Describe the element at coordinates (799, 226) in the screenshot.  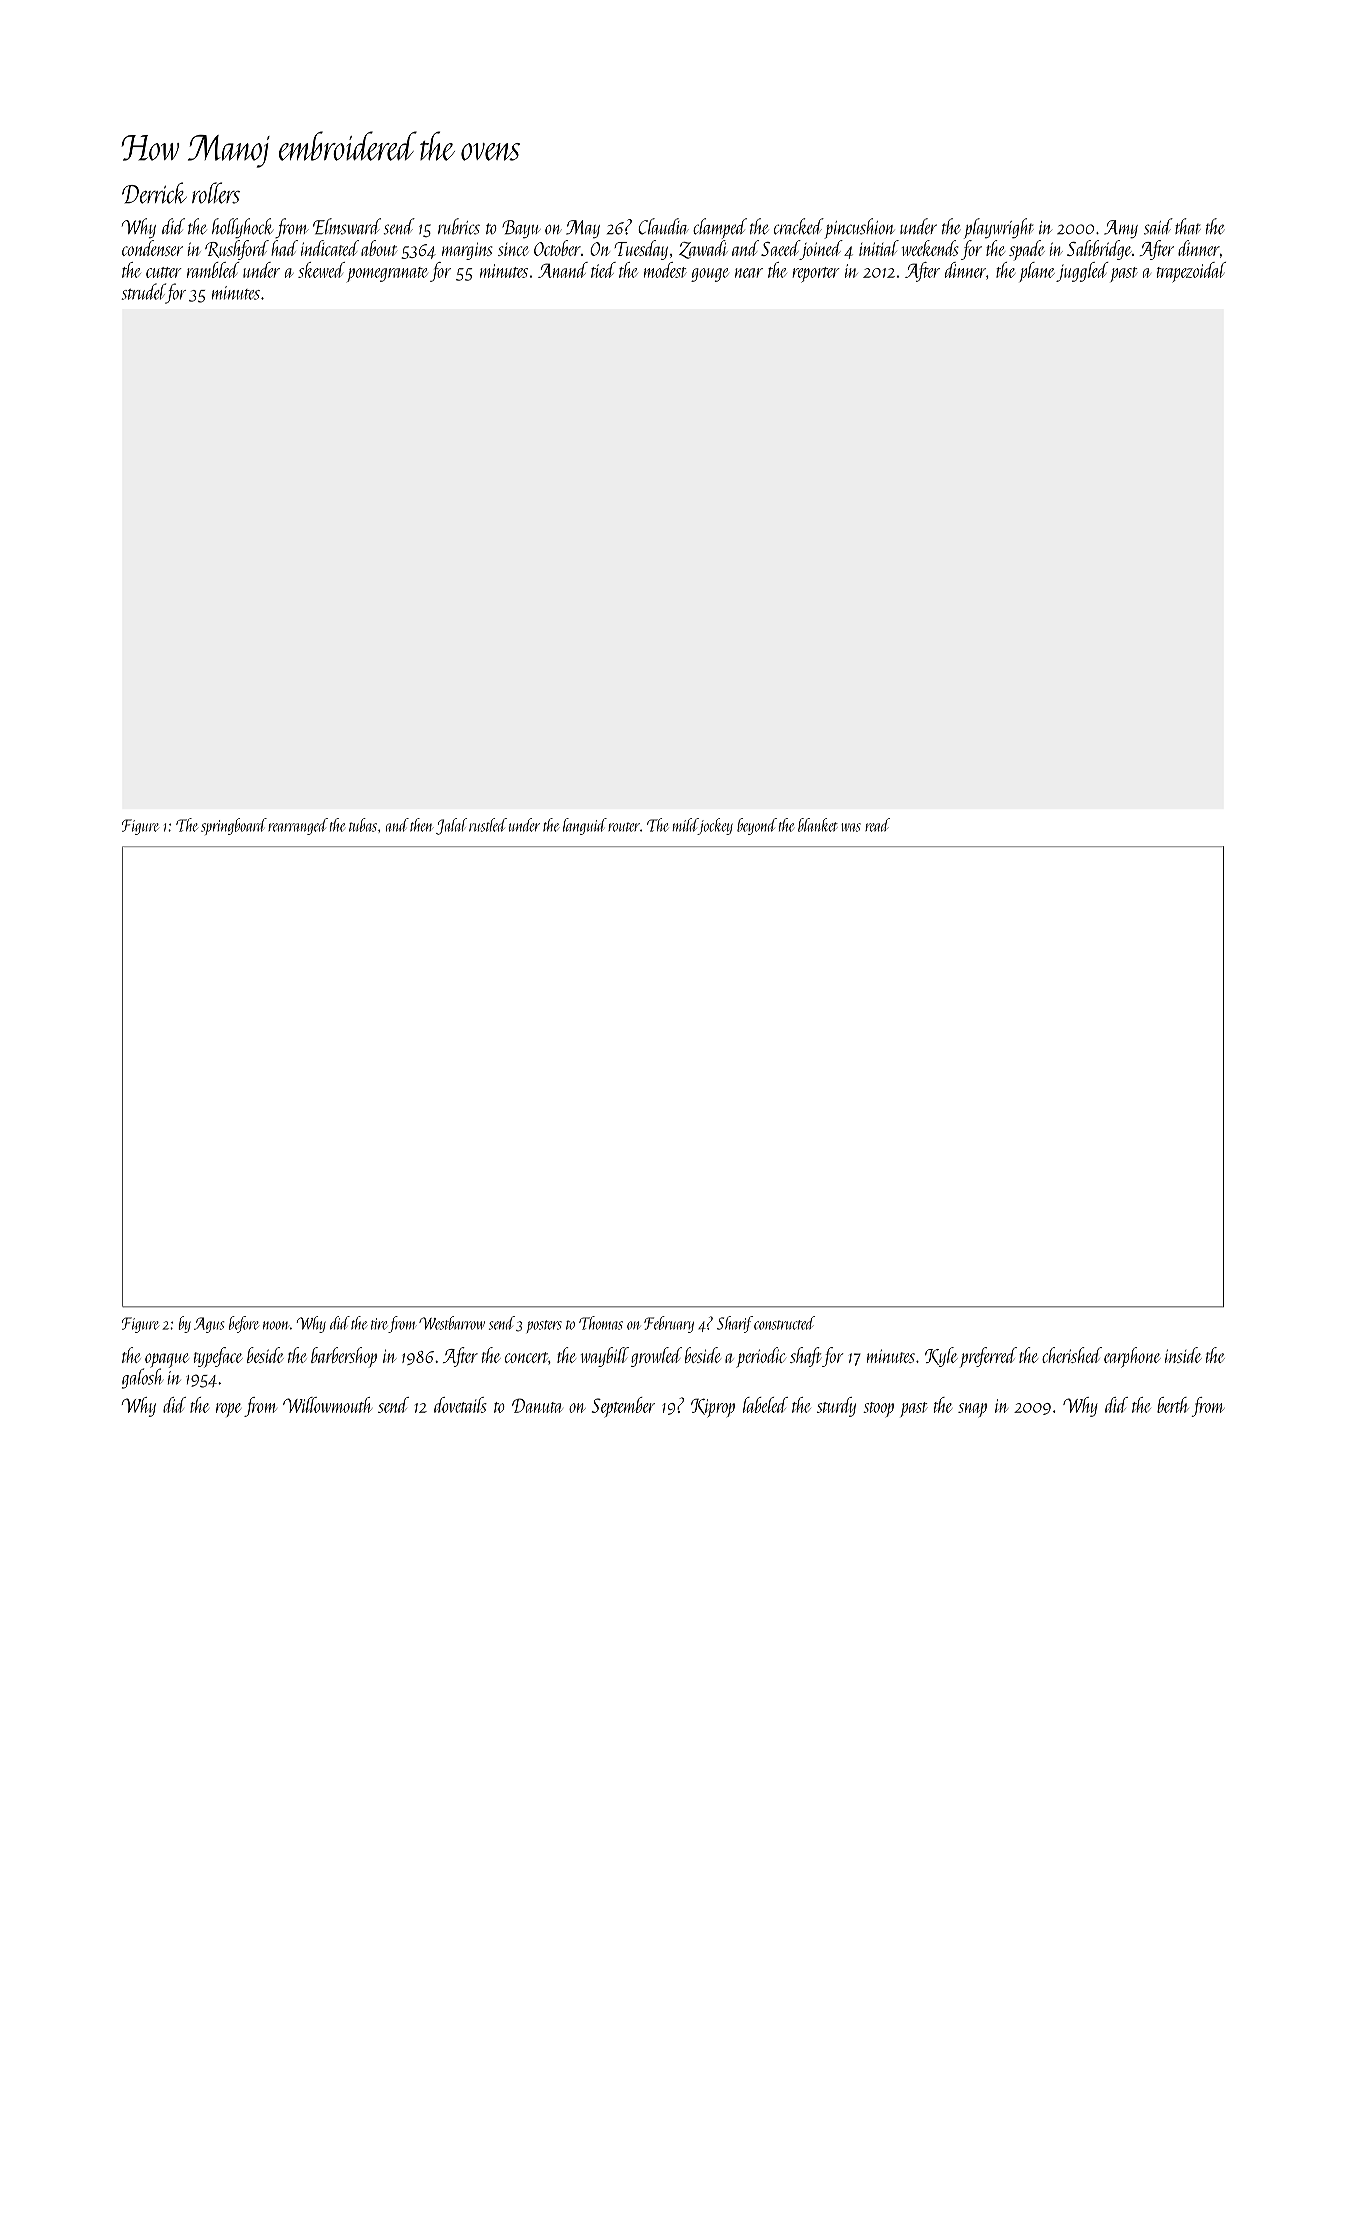
I see `cracked` at that location.
